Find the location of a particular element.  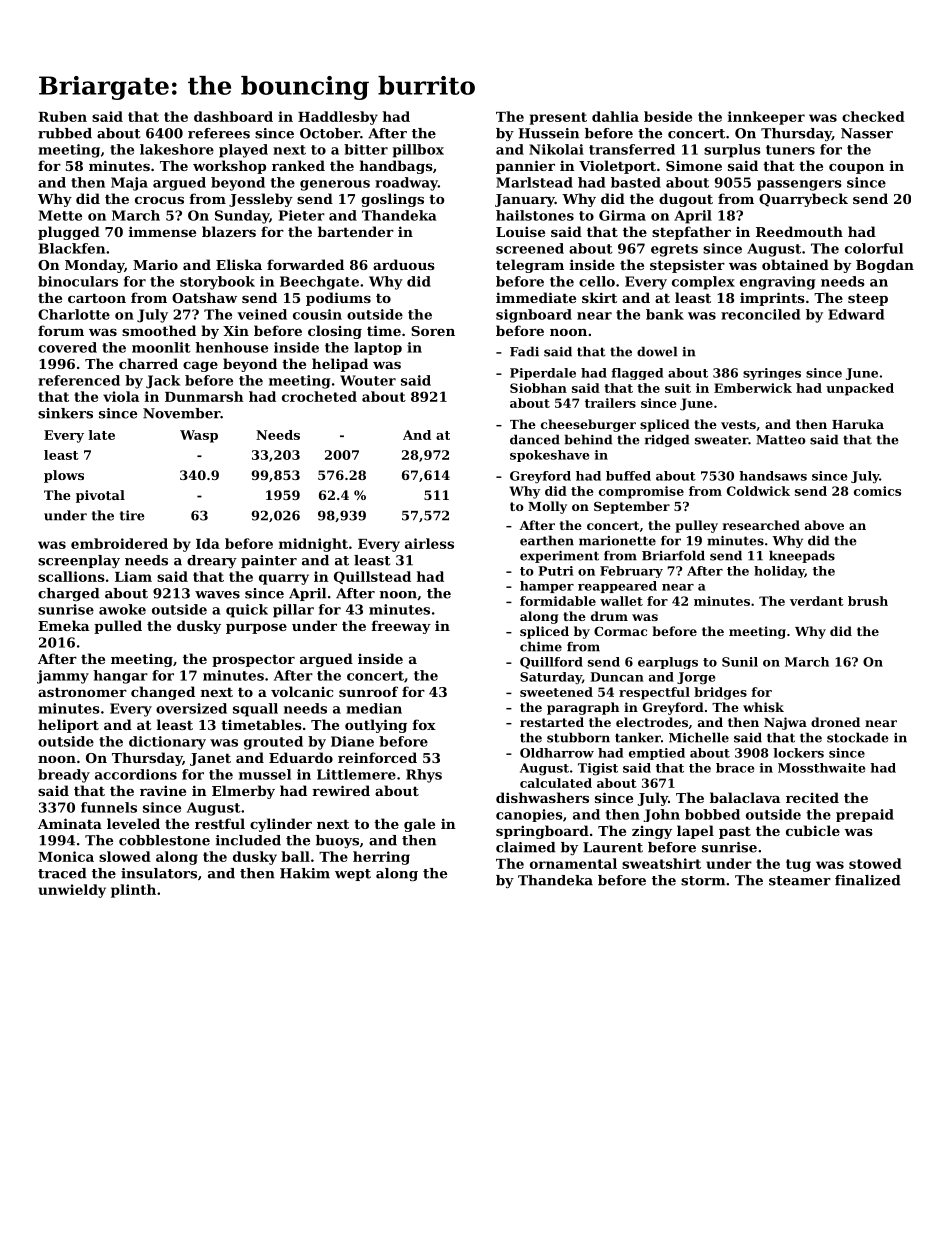

checked is located at coordinates (873, 116).
